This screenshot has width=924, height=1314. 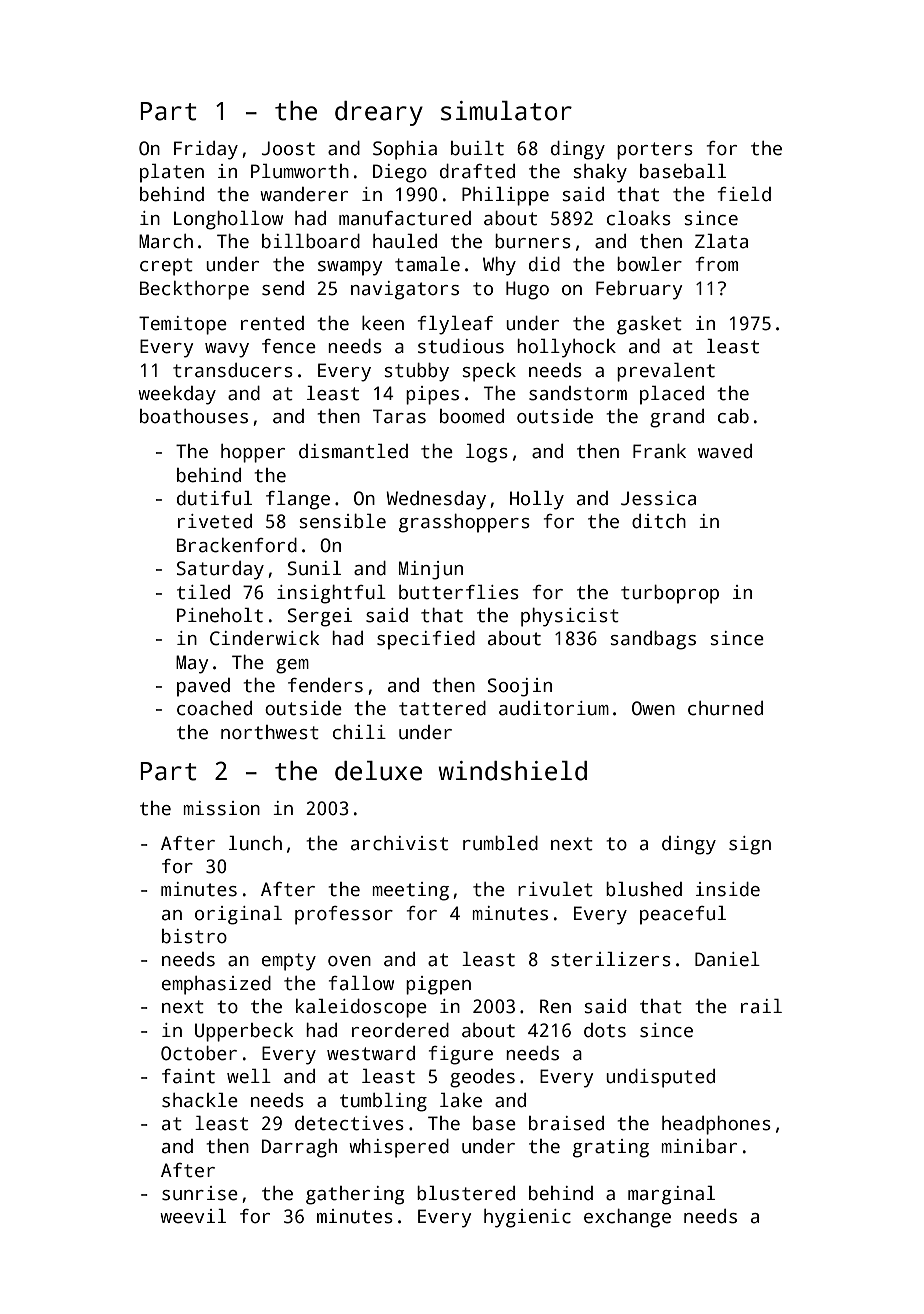 What do you see at coordinates (203, 592) in the screenshot?
I see `tiled` at bounding box center [203, 592].
